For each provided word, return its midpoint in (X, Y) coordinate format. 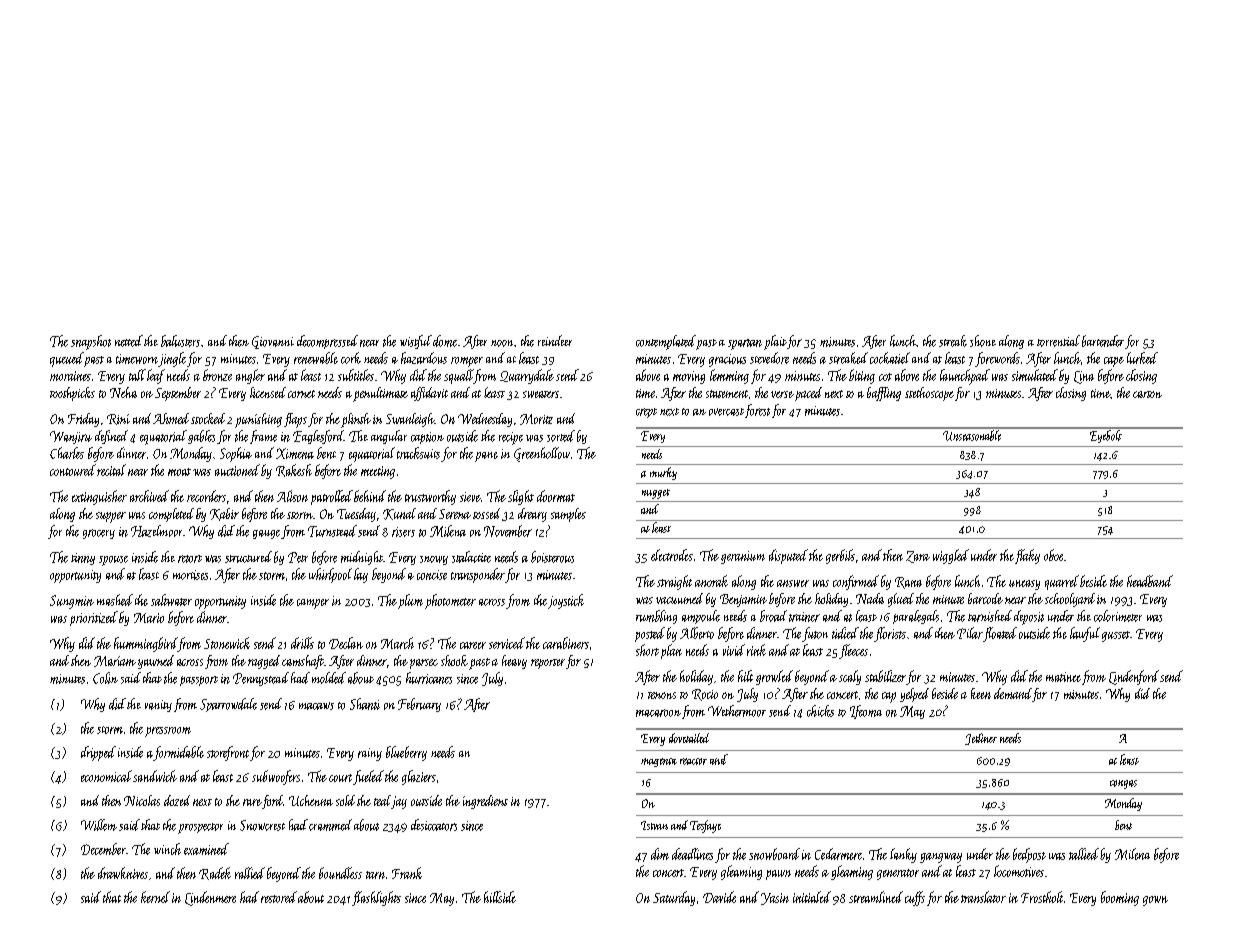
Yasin (775, 899)
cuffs (915, 898)
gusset (1116, 636)
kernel (155, 897)
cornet (301, 394)
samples (568, 515)
